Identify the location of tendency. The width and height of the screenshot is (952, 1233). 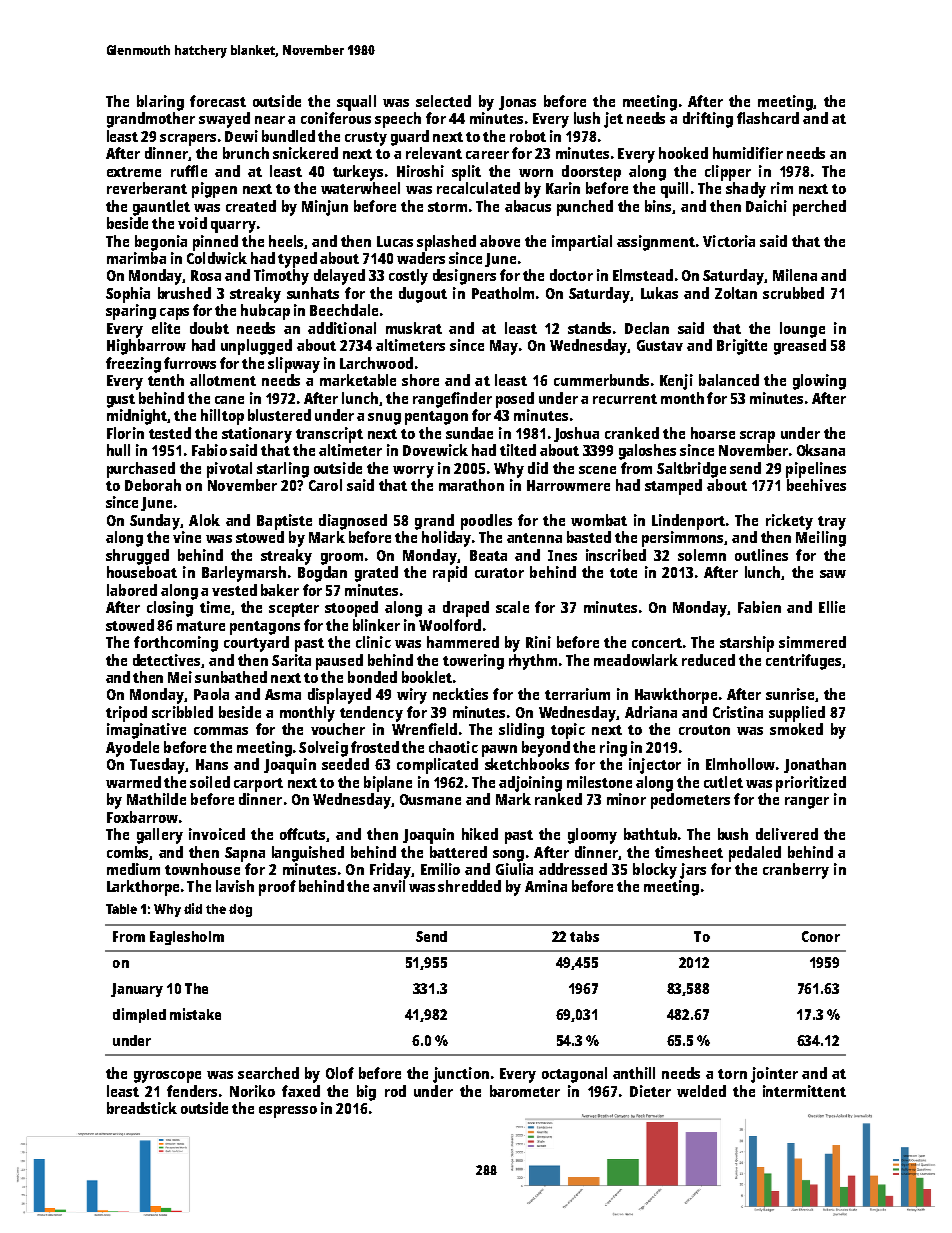
(371, 714).
